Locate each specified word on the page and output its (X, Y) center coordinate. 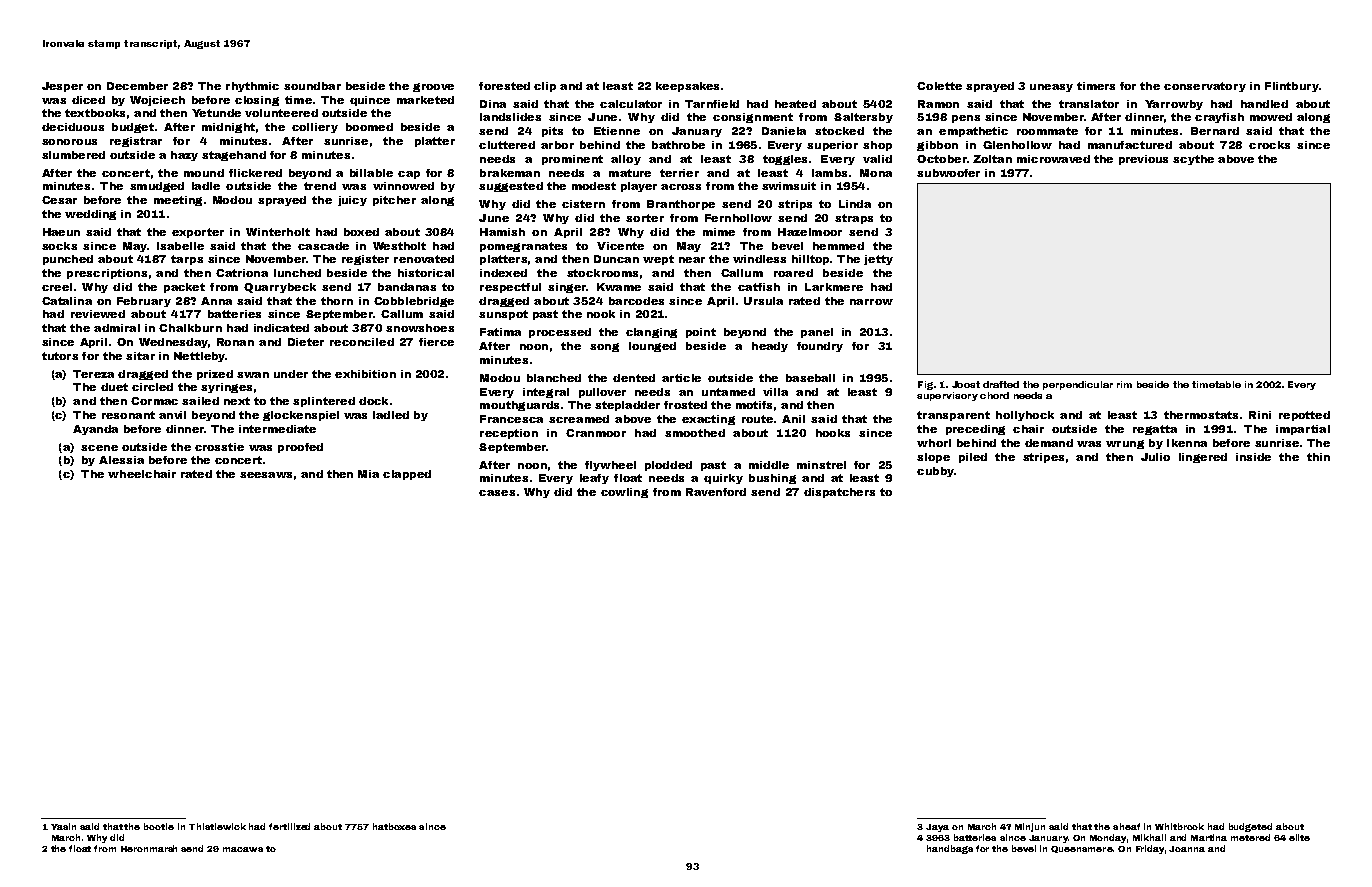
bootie (159, 826)
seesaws (266, 475)
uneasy (1051, 88)
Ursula (763, 301)
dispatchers (839, 493)
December (137, 86)
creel (57, 287)
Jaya (937, 828)
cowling (624, 493)
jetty (878, 260)
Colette (939, 86)
